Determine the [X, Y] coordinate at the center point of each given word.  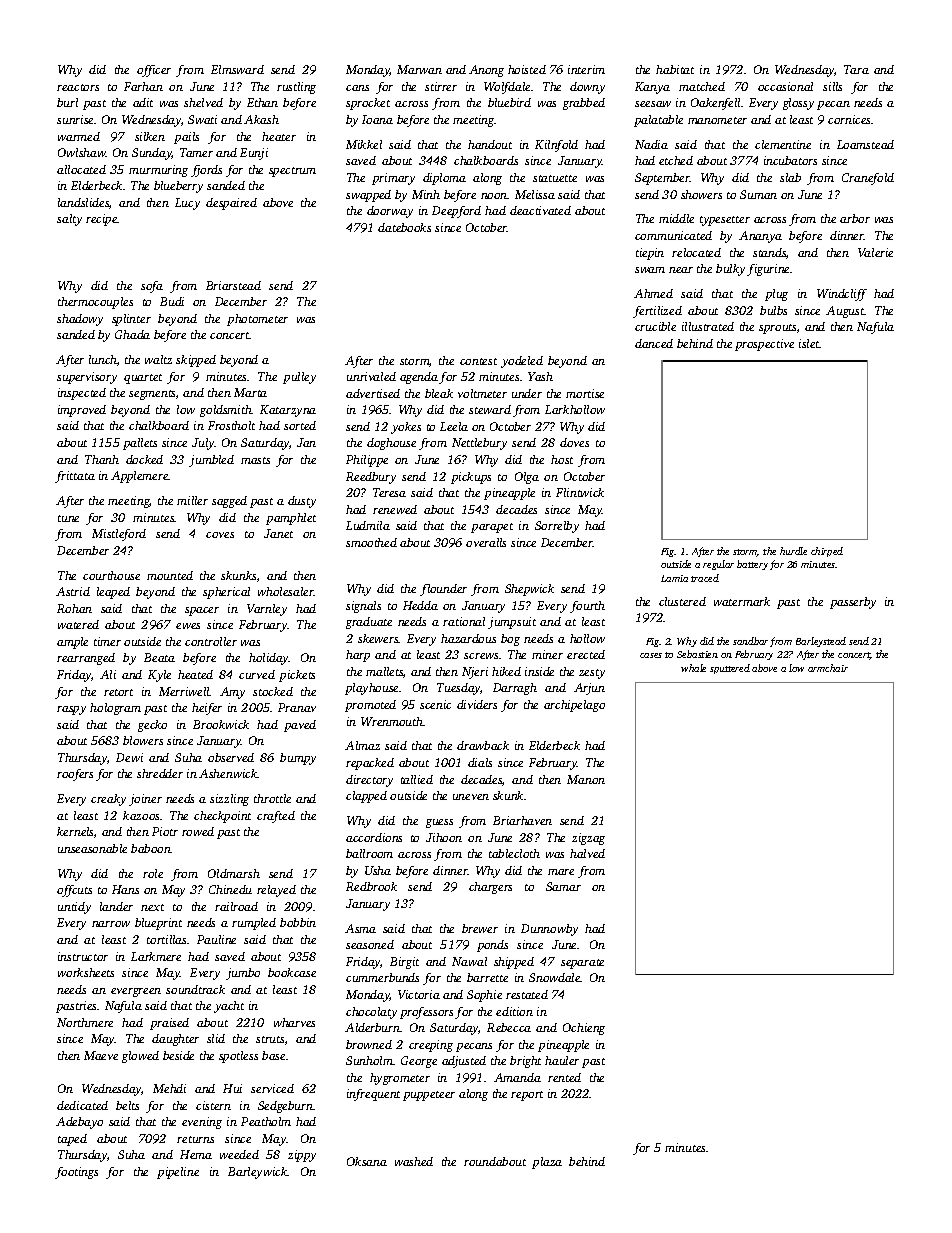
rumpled [254, 924]
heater [279, 136]
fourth [587, 607]
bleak [439, 393]
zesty [592, 674]
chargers [490, 888]
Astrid [73, 591]
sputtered [730, 669]
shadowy [80, 320]
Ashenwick [228, 773]
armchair [828, 668]
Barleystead [821, 642]
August [845, 312]
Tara [856, 69]
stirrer [441, 86]
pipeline [178, 1173]
